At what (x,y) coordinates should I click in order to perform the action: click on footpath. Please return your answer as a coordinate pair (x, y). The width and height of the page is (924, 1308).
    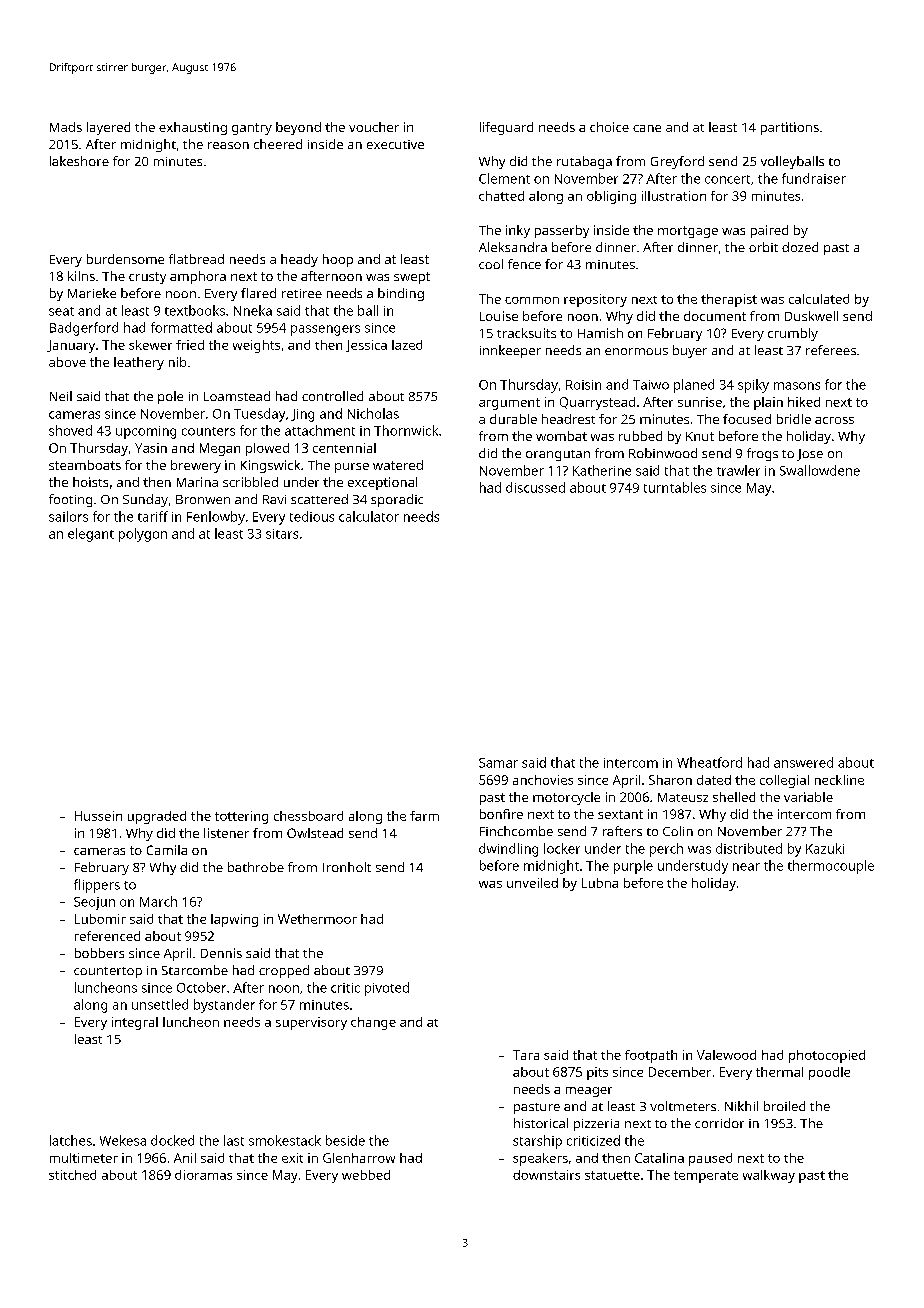
    Looking at the image, I should click on (651, 1056).
